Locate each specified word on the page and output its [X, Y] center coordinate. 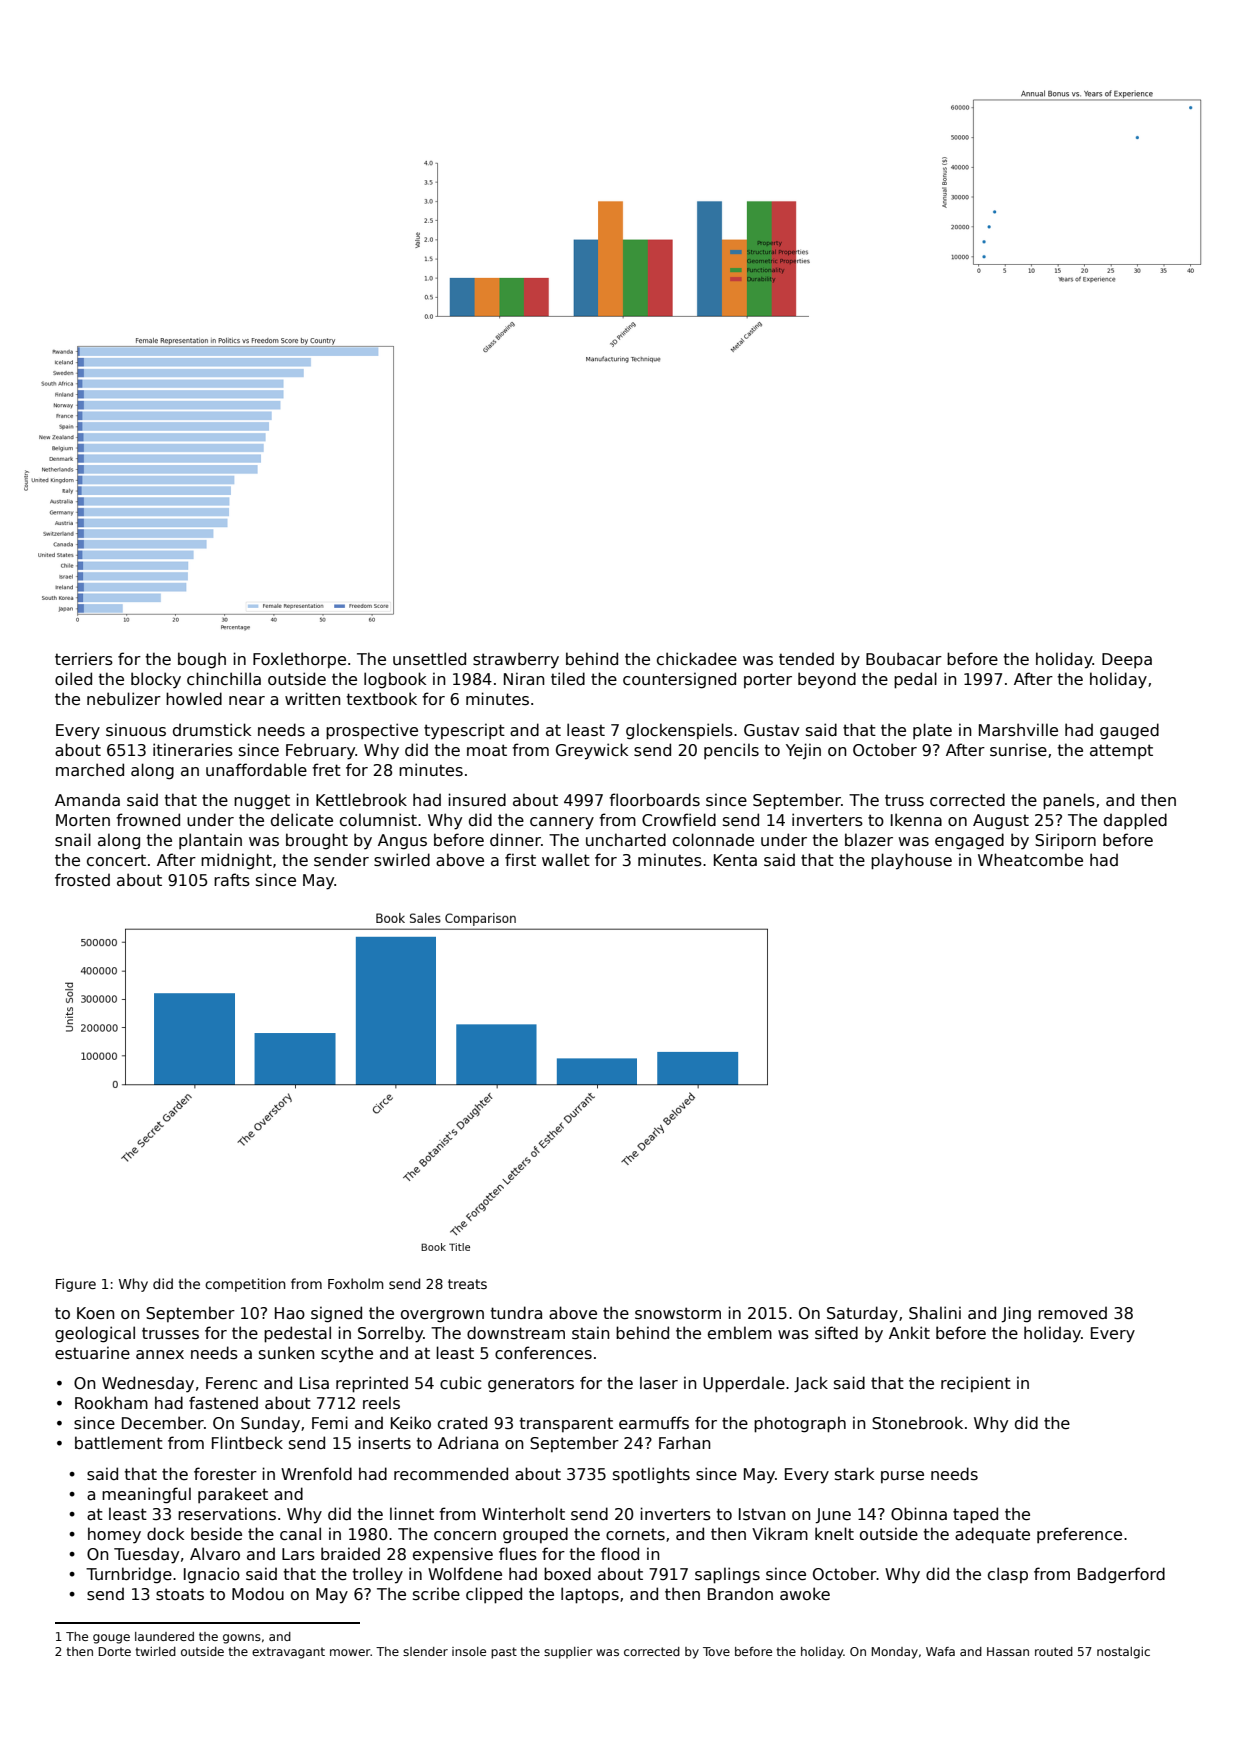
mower [350, 1652]
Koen [95, 1313]
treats [467, 1284]
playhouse [911, 861]
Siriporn [1065, 841]
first [520, 860]
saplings [727, 1575]
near [247, 700]
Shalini [935, 1313]
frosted [82, 880]
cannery [562, 823]
